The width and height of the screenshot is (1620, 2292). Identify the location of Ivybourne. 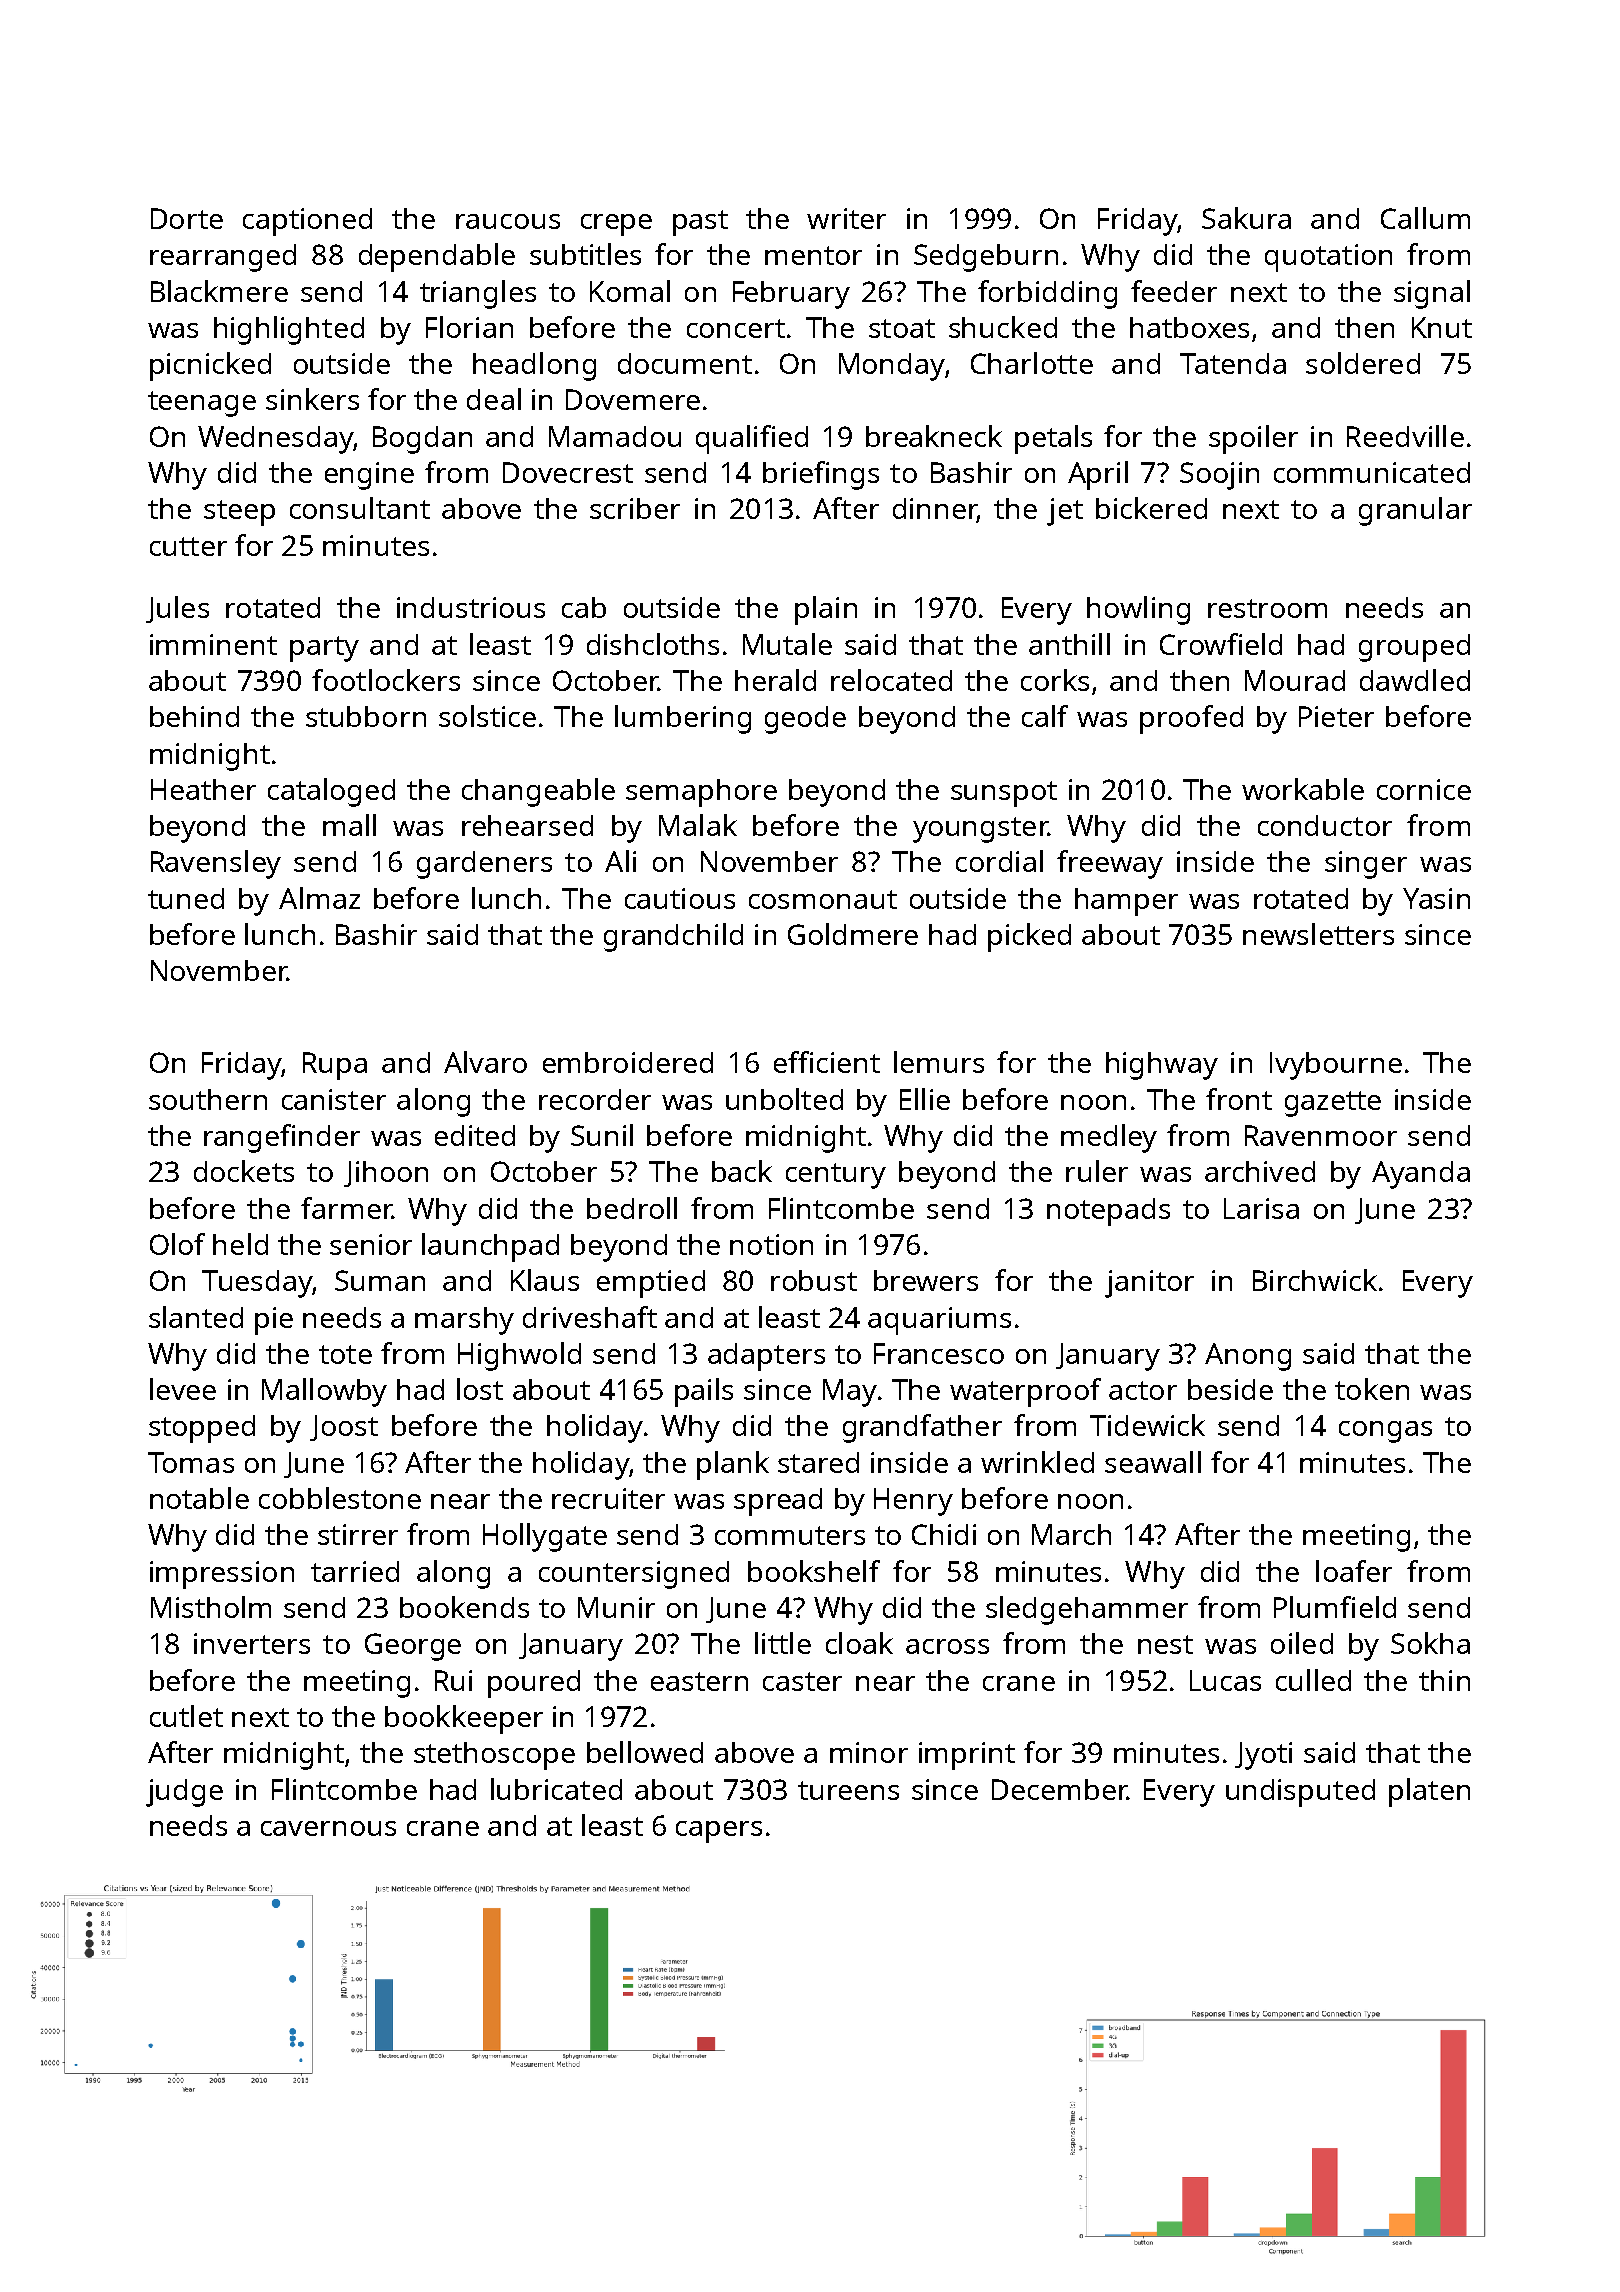
(1336, 1066).
